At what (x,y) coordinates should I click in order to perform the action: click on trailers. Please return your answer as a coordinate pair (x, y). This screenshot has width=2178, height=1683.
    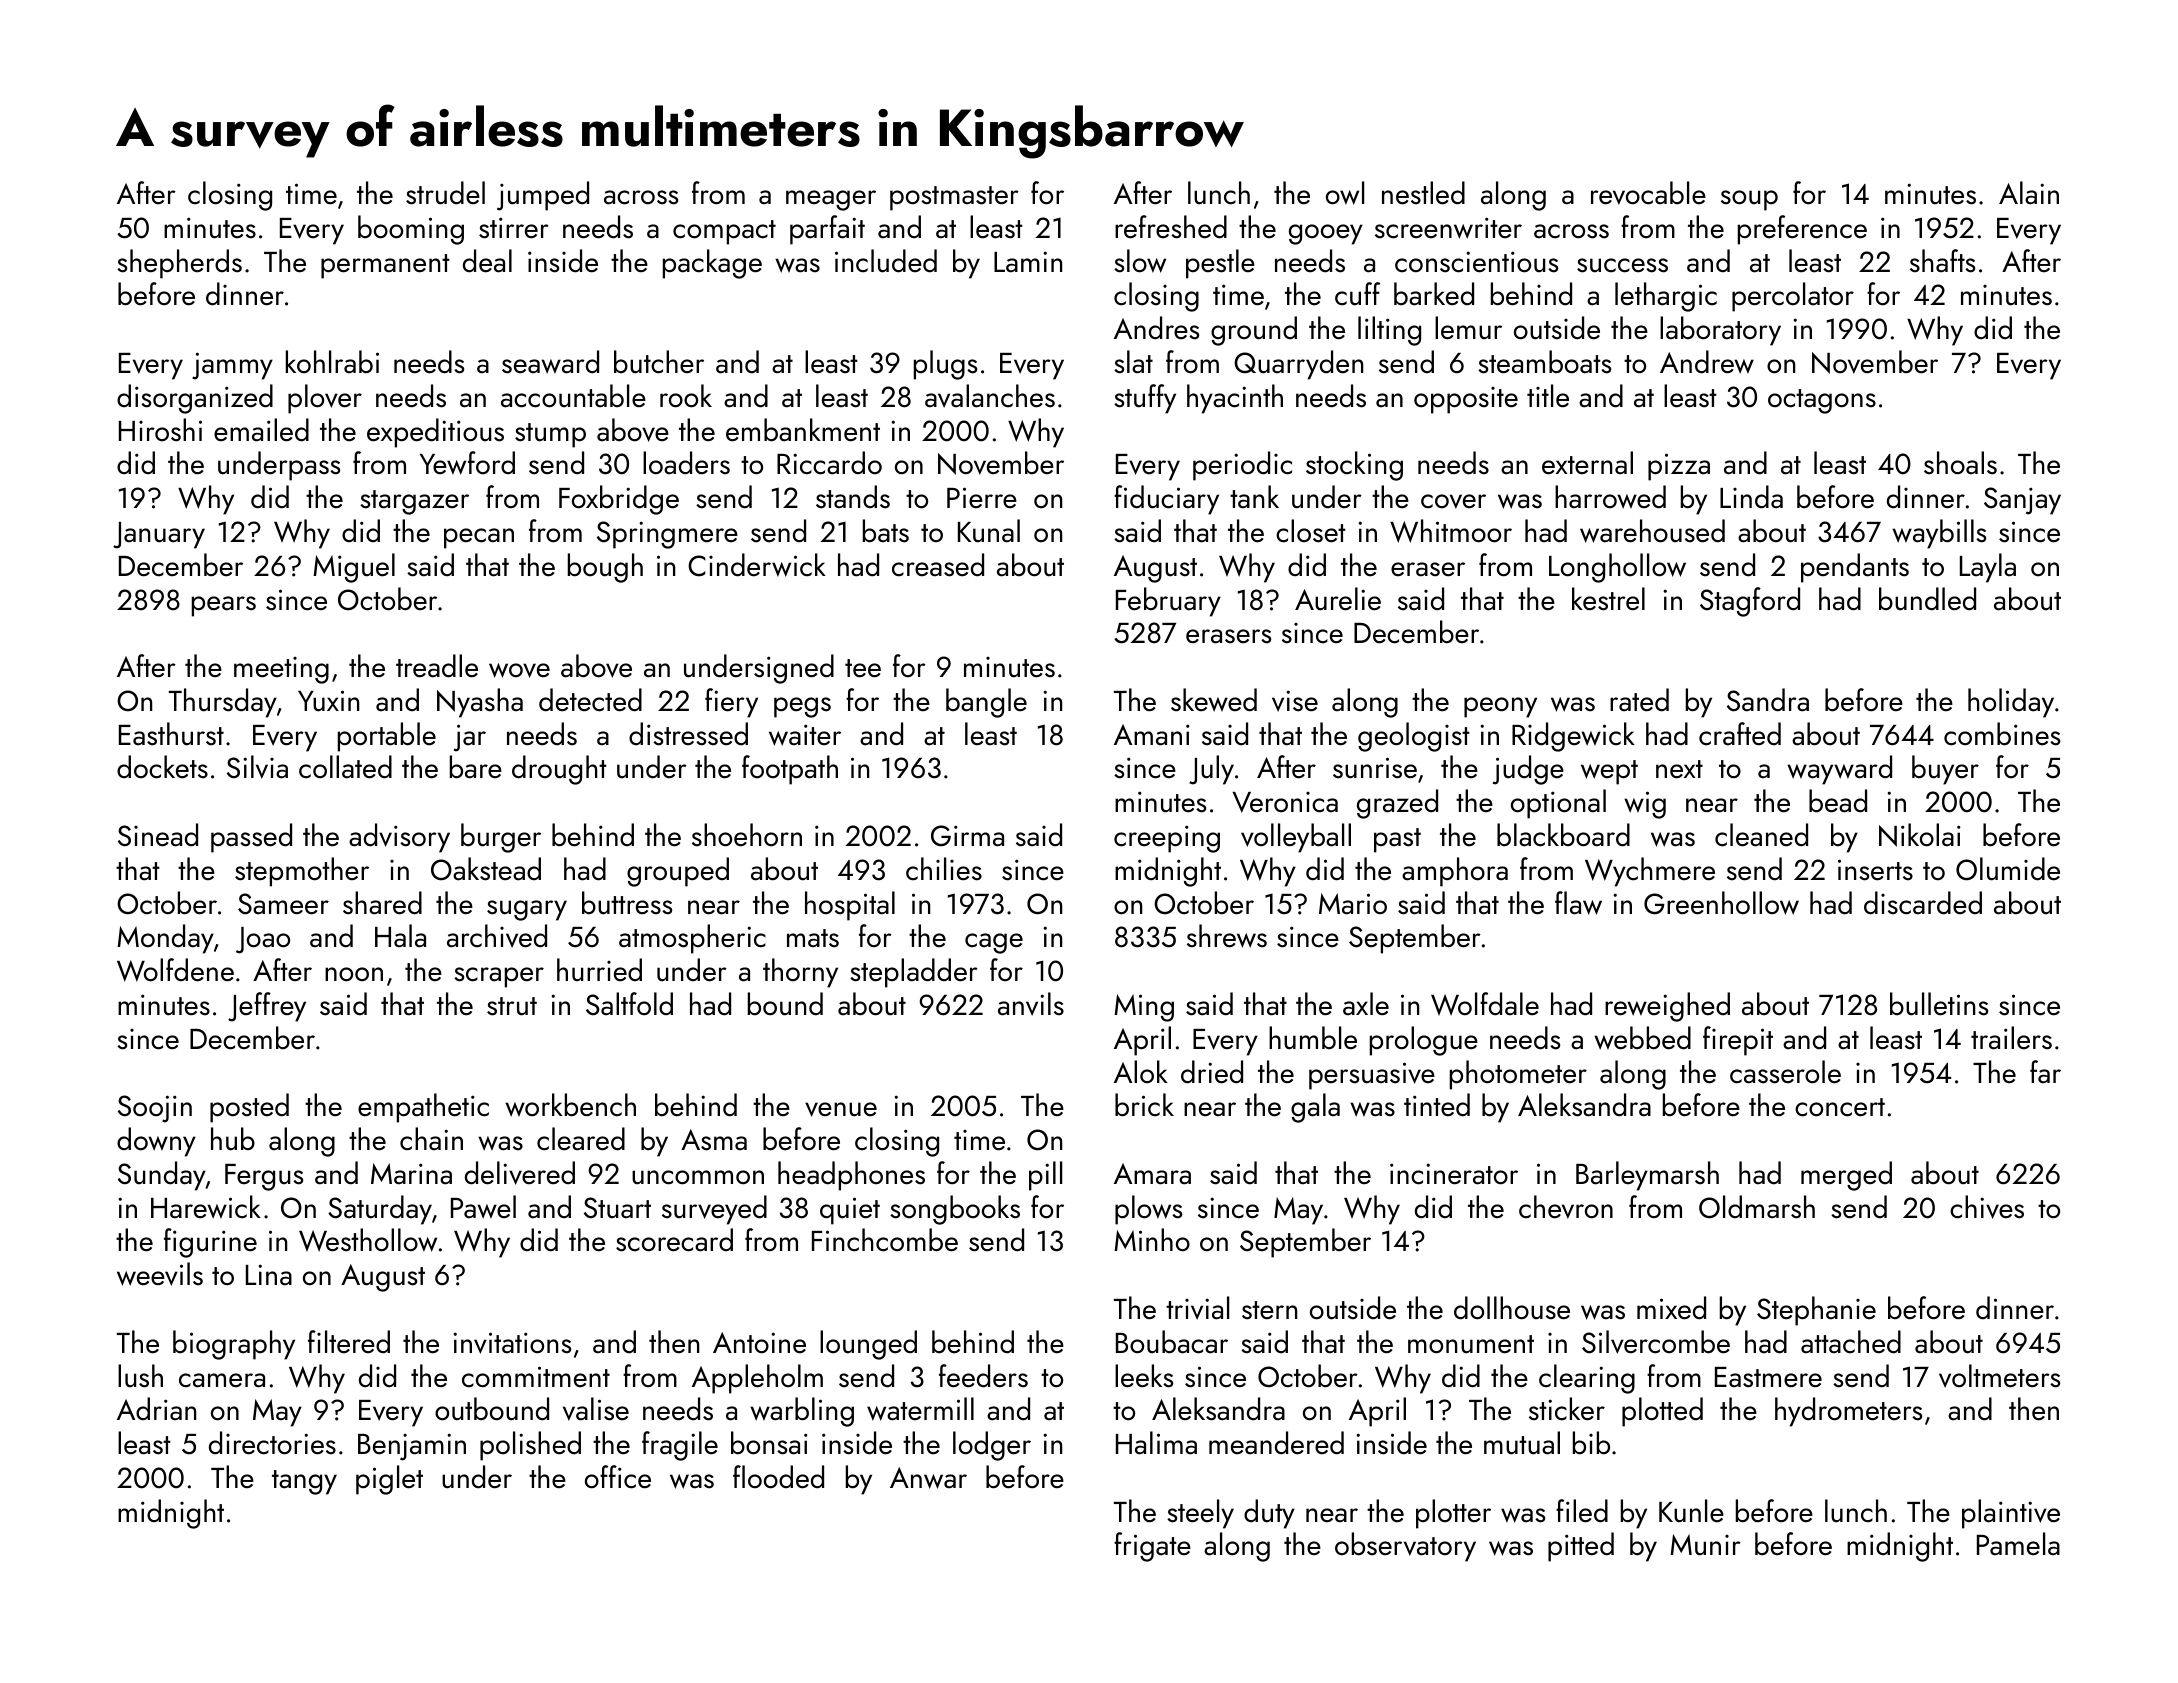
    Looking at the image, I should click on (2011, 1038).
